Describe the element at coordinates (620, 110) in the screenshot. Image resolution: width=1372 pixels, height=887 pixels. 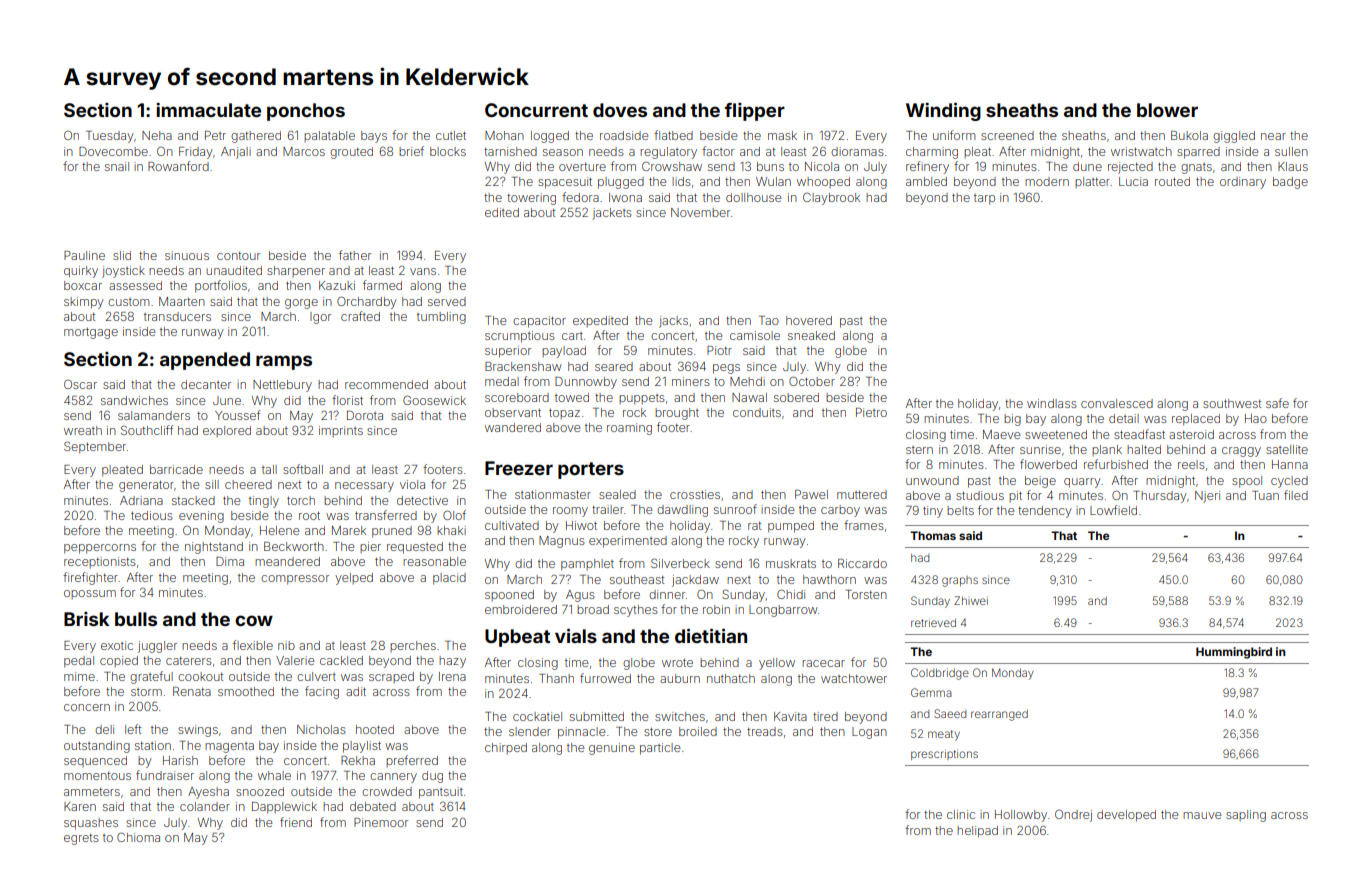
I see `doves` at that location.
